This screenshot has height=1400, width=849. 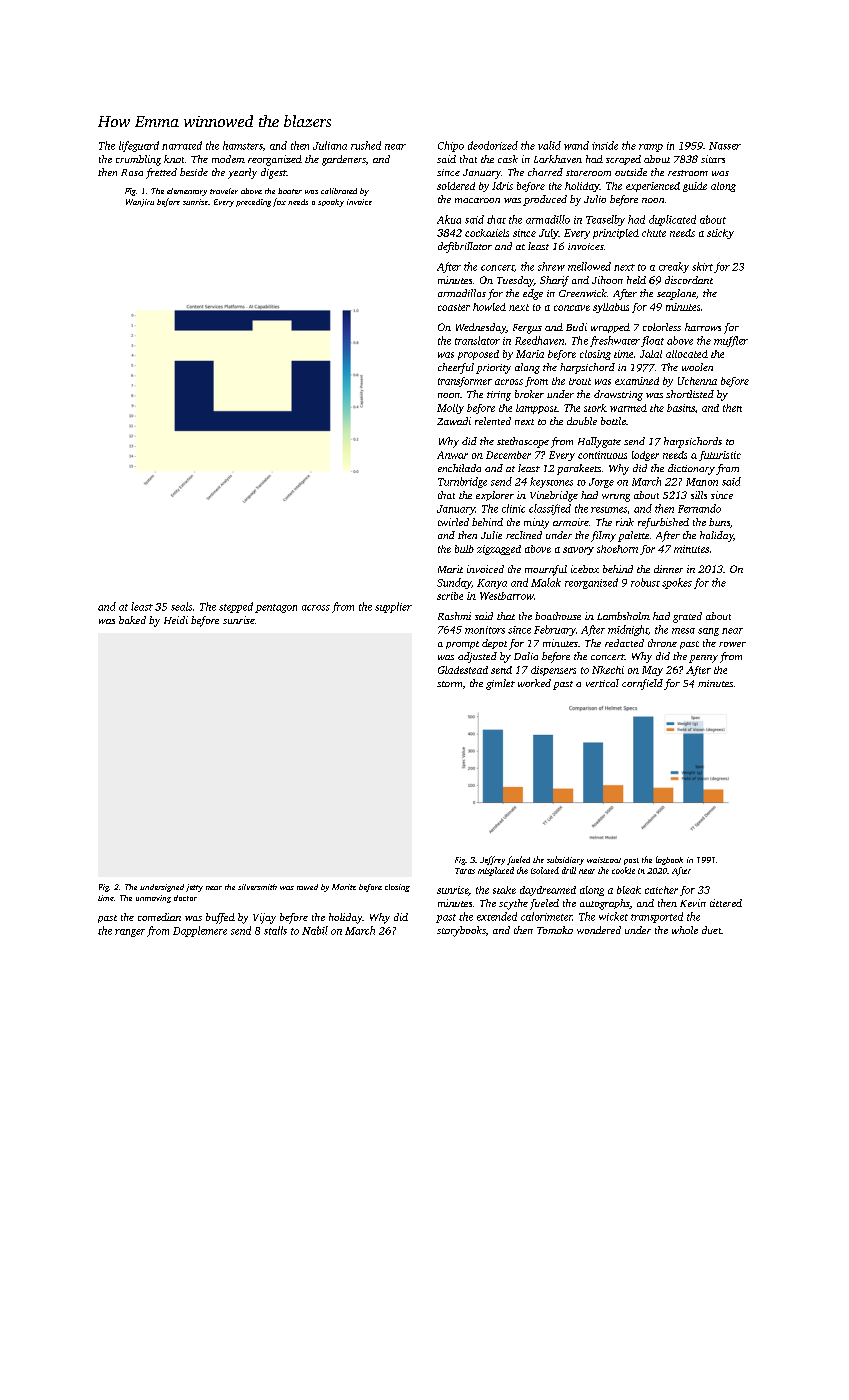 I want to click on whole, so click(x=685, y=930).
